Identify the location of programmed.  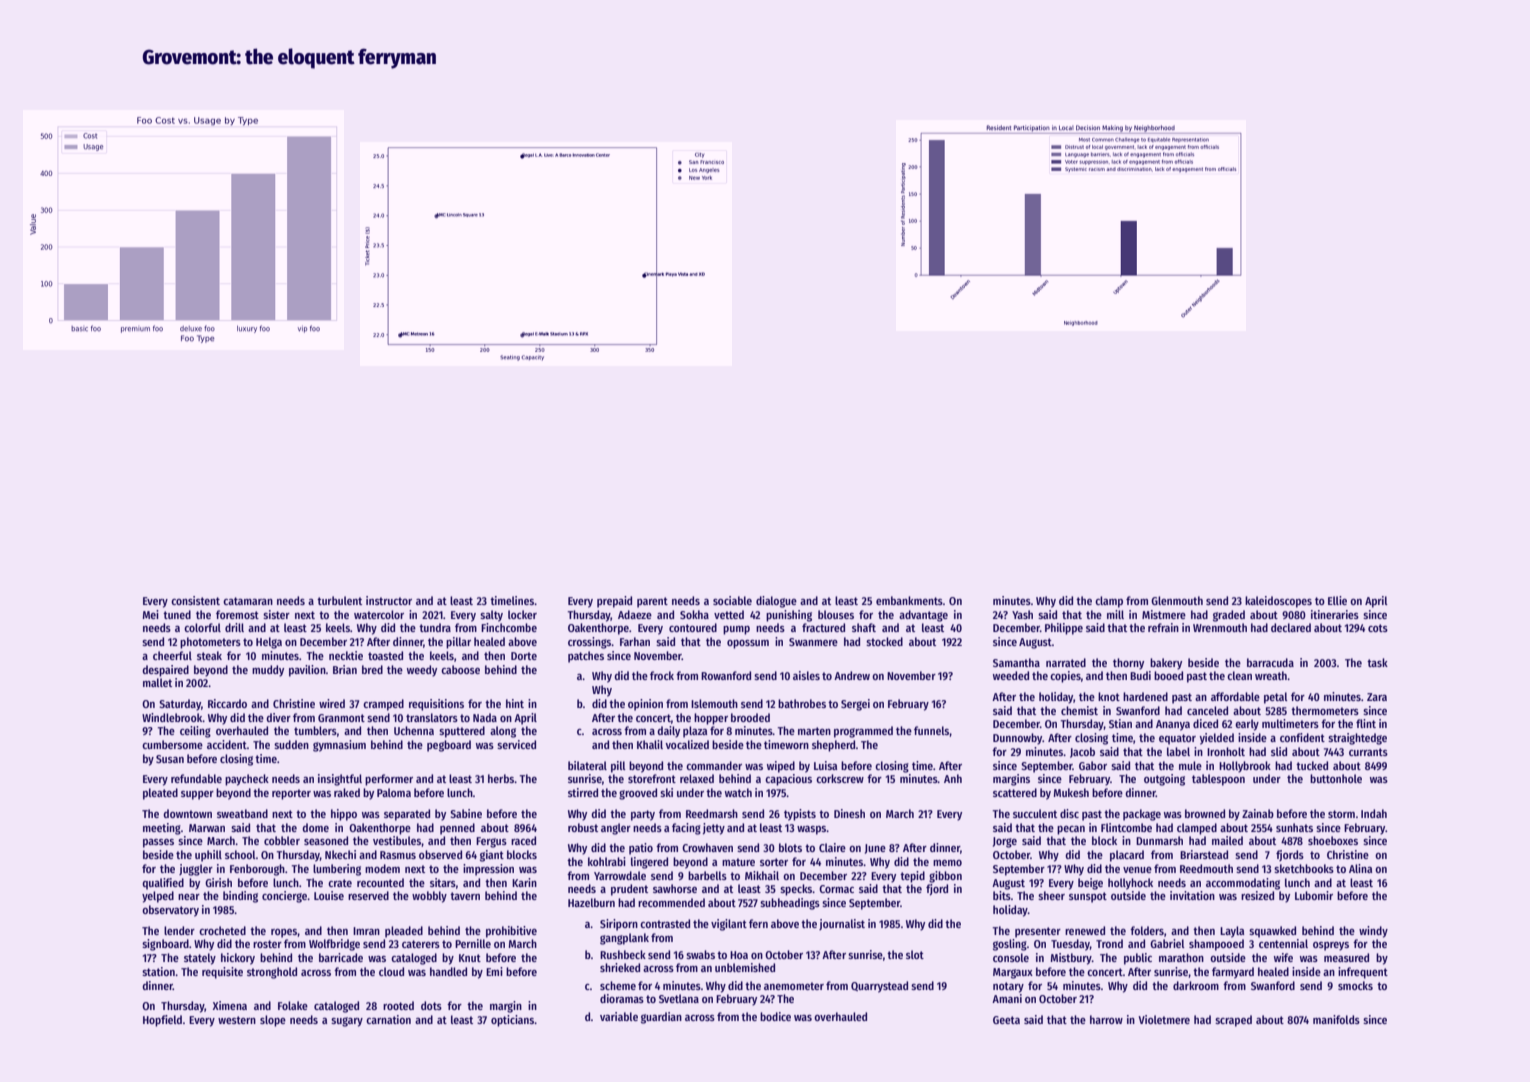
(863, 732).
